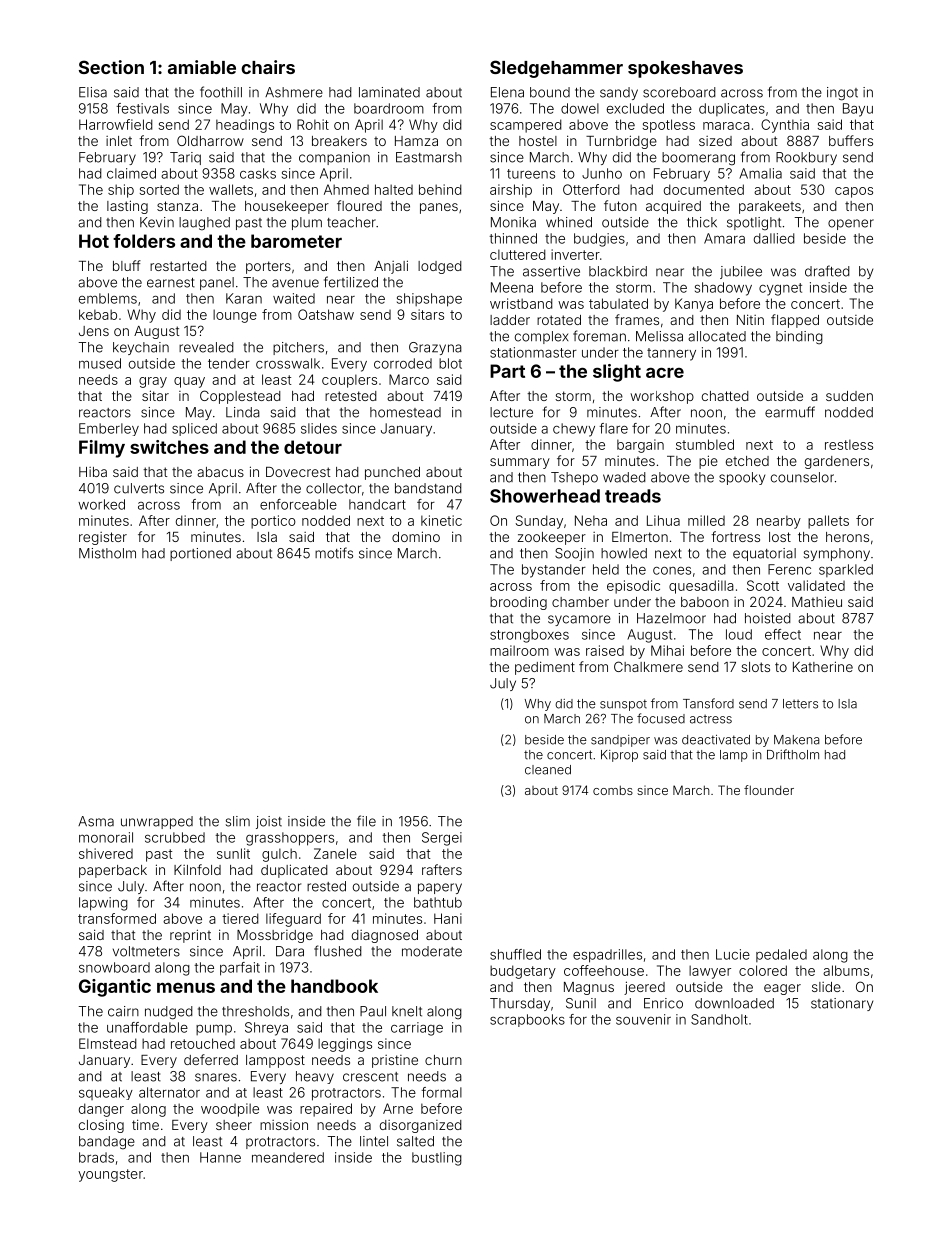 The height and width of the screenshot is (1233, 952). What do you see at coordinates (556, 69) in the screenshot?
I see `Sledgehammer` at bounding box center [556, 69].
